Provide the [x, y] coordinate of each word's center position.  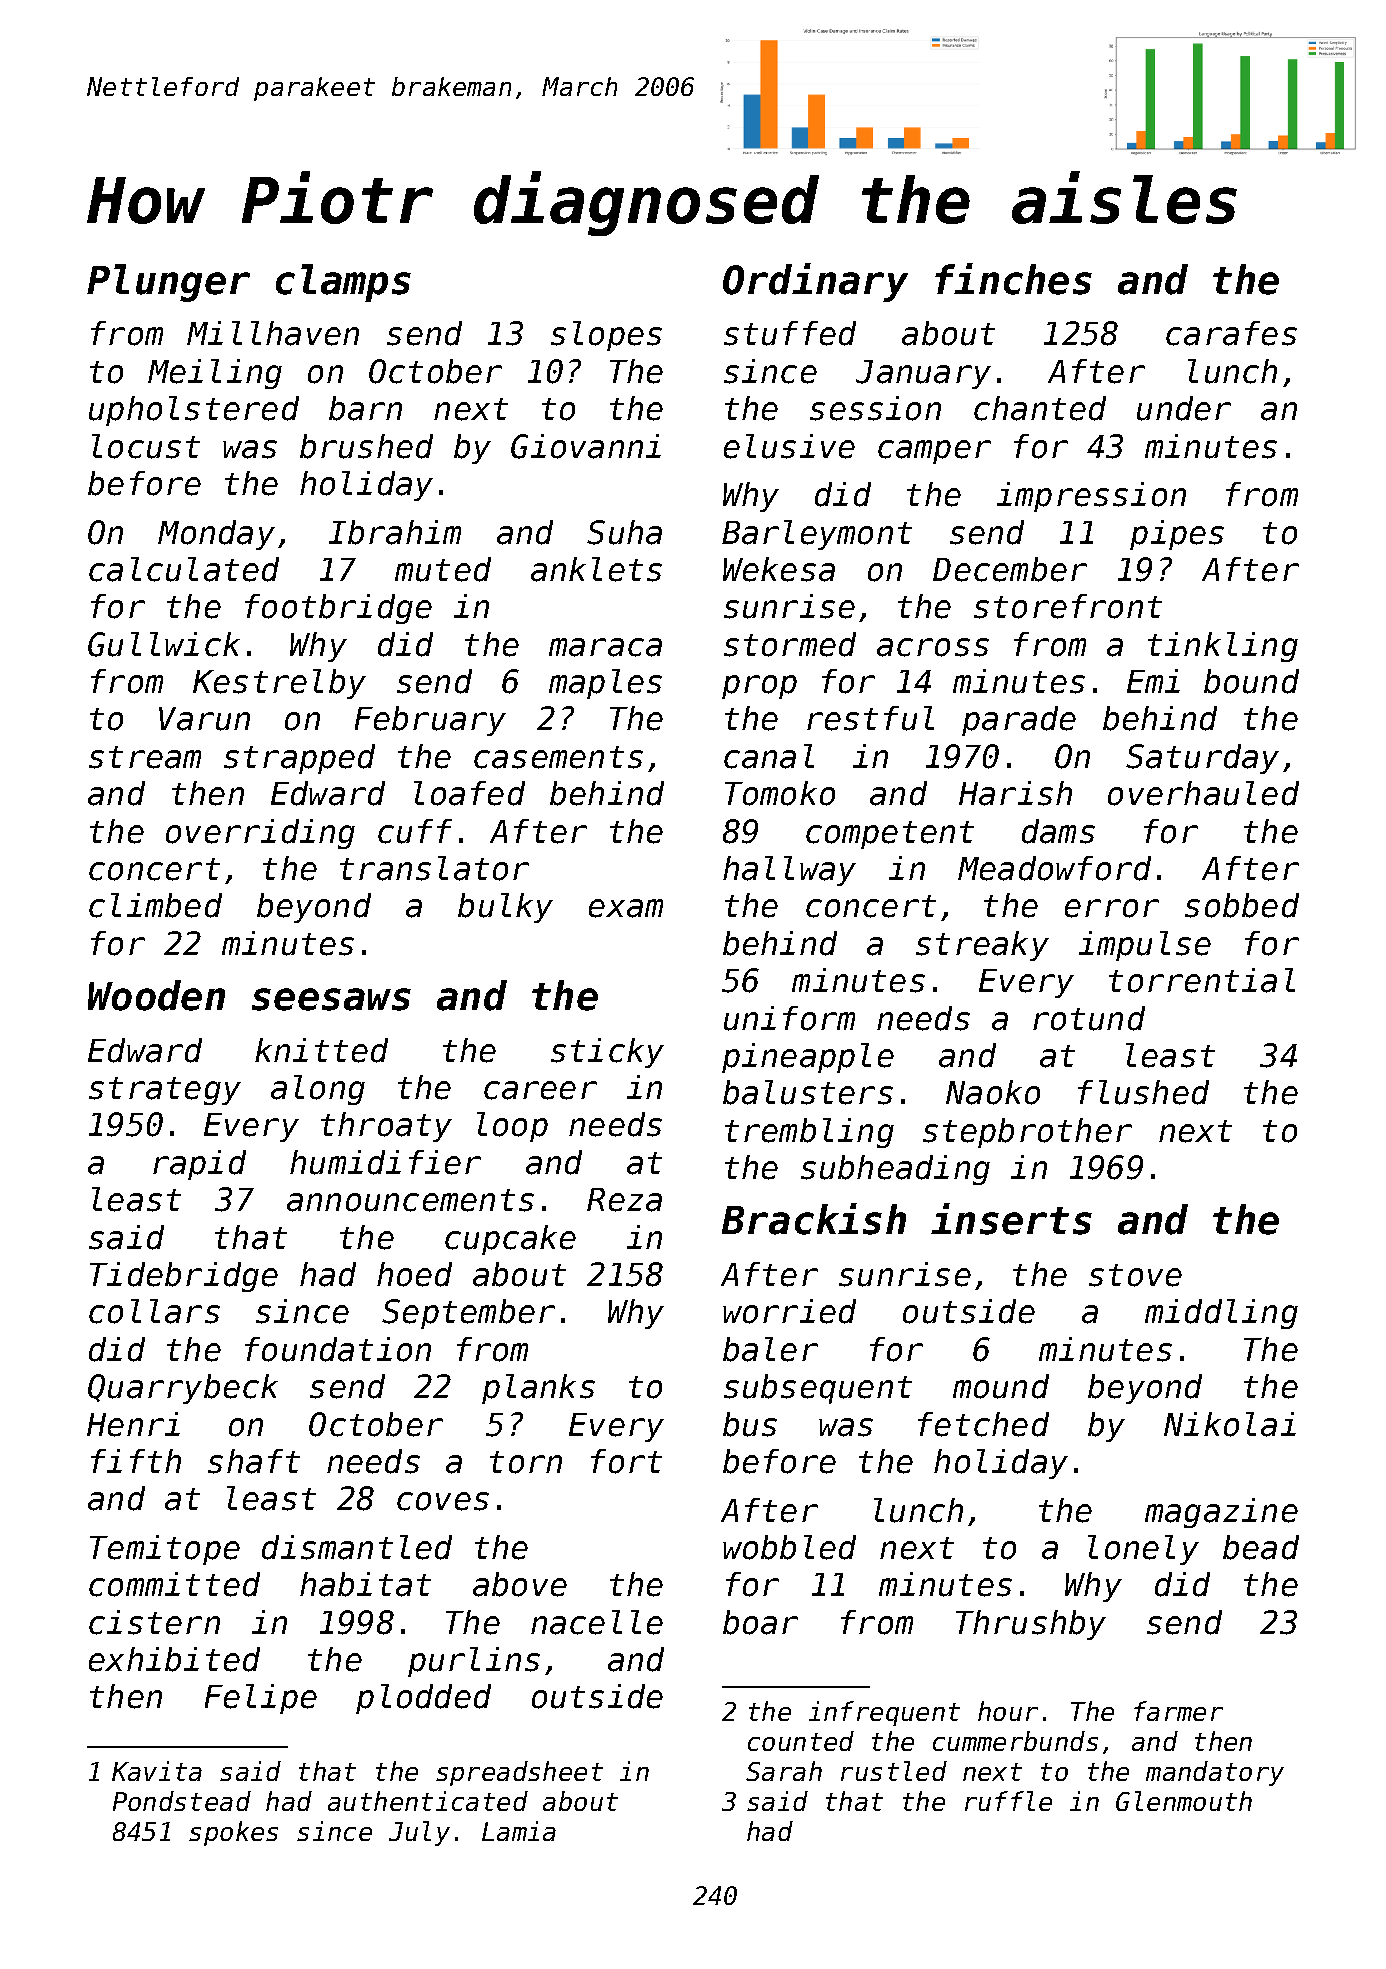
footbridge [338, 609]
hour [1008, 1711]
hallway [789, 871]
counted [801, 1741]
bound [1251, 681]
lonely [1143, 1550]
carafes [1231, 333]
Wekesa [779, 569]
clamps [343, 283]
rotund [1089, 1018]
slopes [606, 336]
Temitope [165, 1550]
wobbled [789, 1547]
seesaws [331, 999]
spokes [233, 1833]
